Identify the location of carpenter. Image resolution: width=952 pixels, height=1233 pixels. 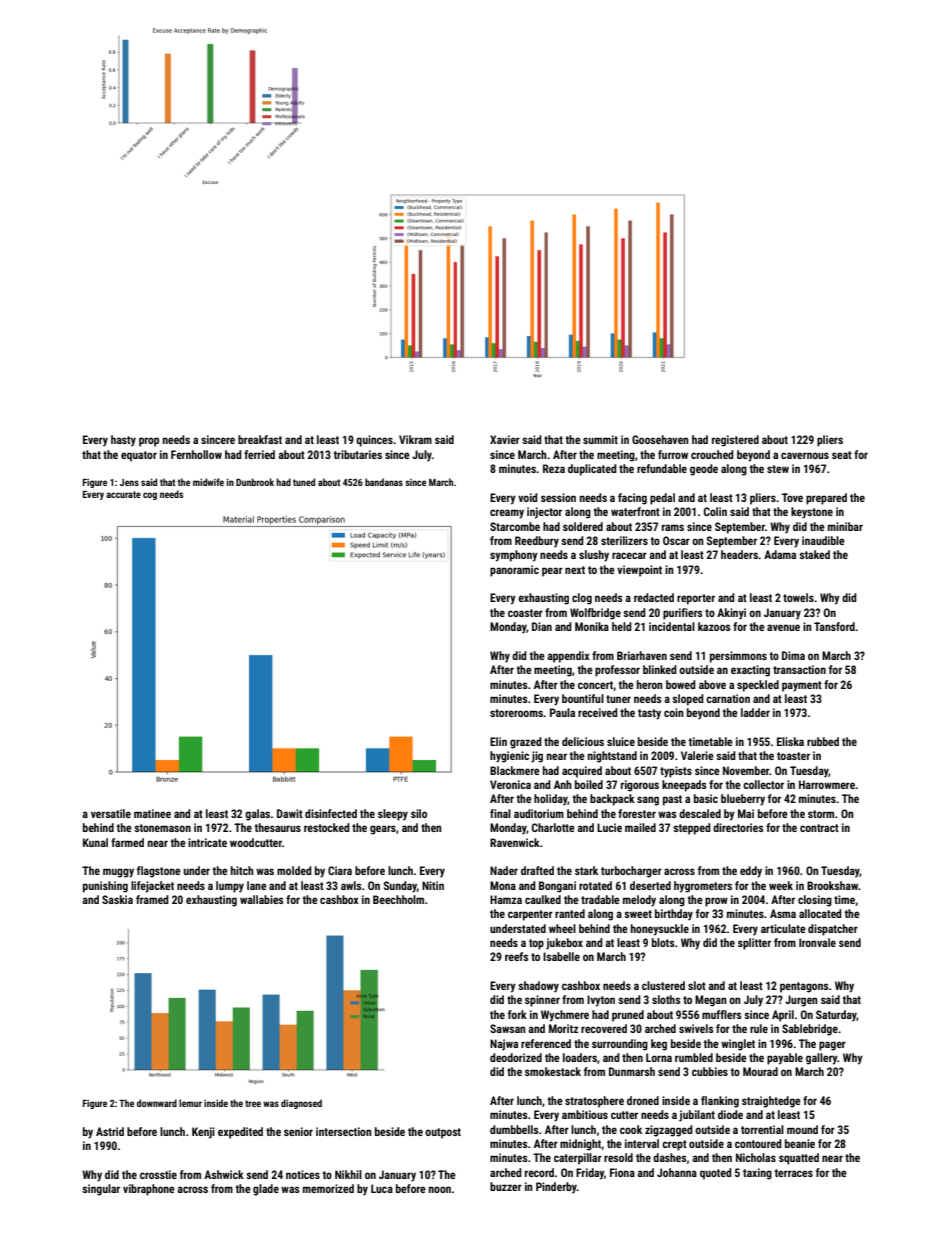
(530, 915).
